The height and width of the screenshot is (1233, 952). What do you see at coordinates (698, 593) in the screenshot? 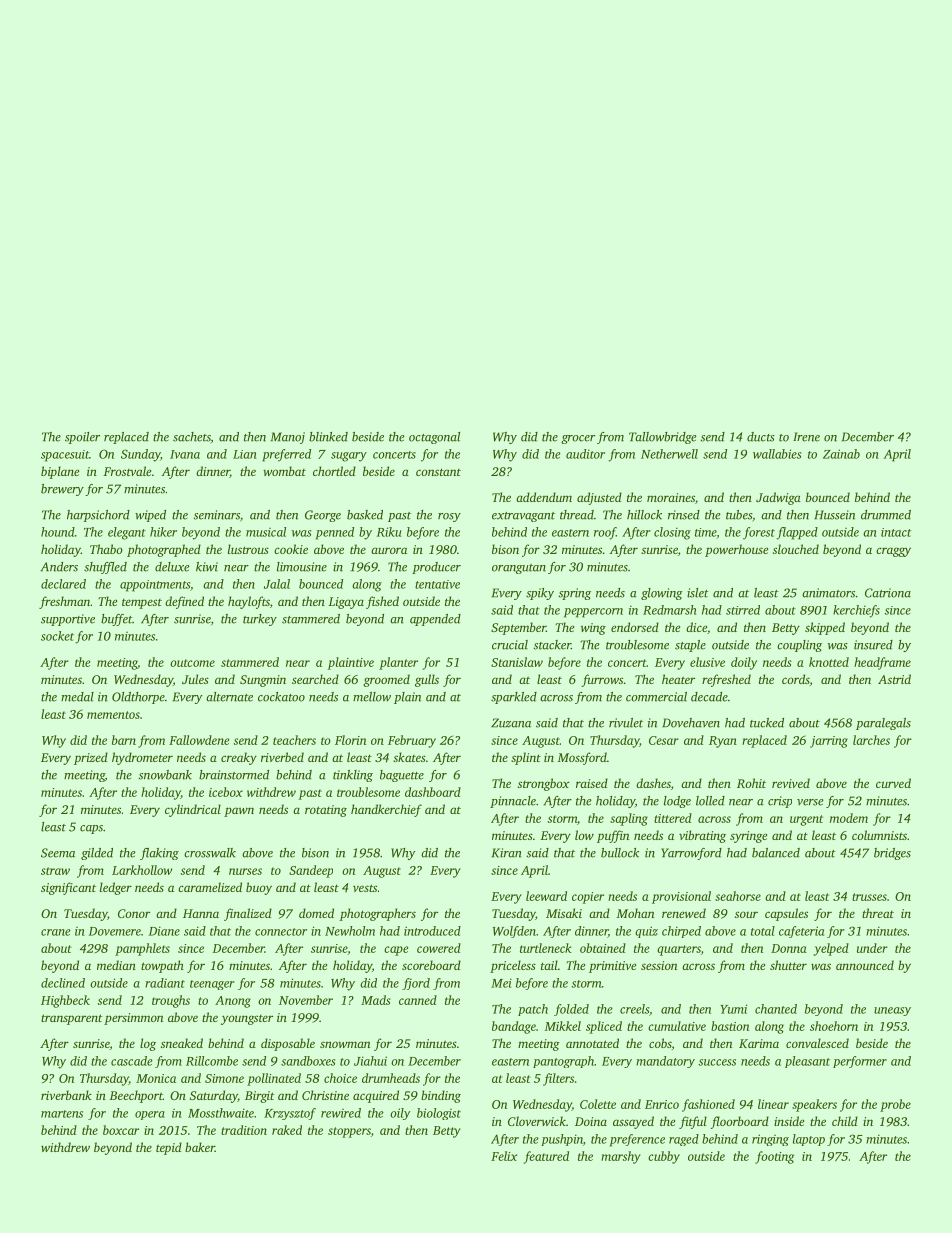
I see `islet` at bounding box center [698, 593].
